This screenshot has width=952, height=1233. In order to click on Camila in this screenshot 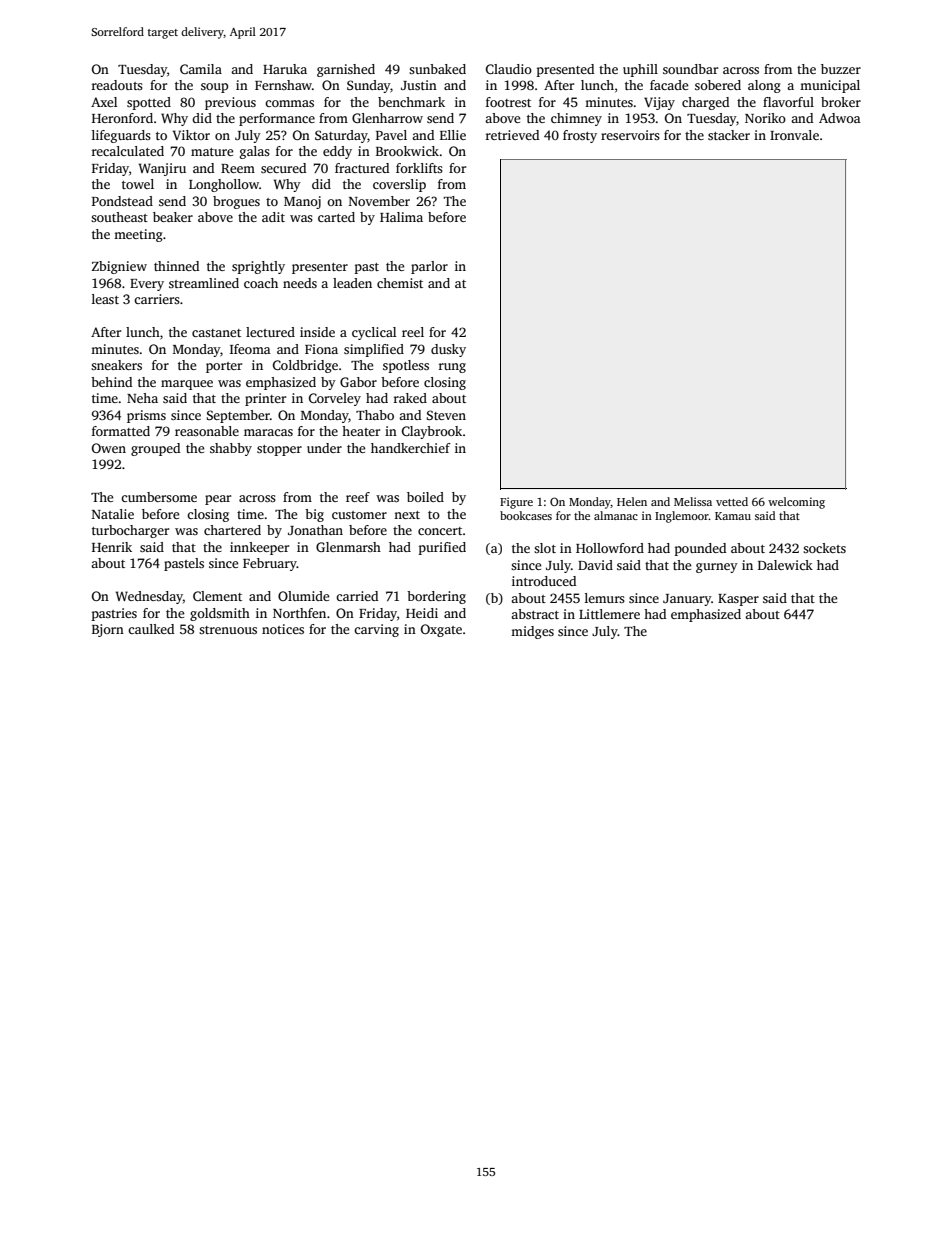, I will do `click(201, 69)`.
